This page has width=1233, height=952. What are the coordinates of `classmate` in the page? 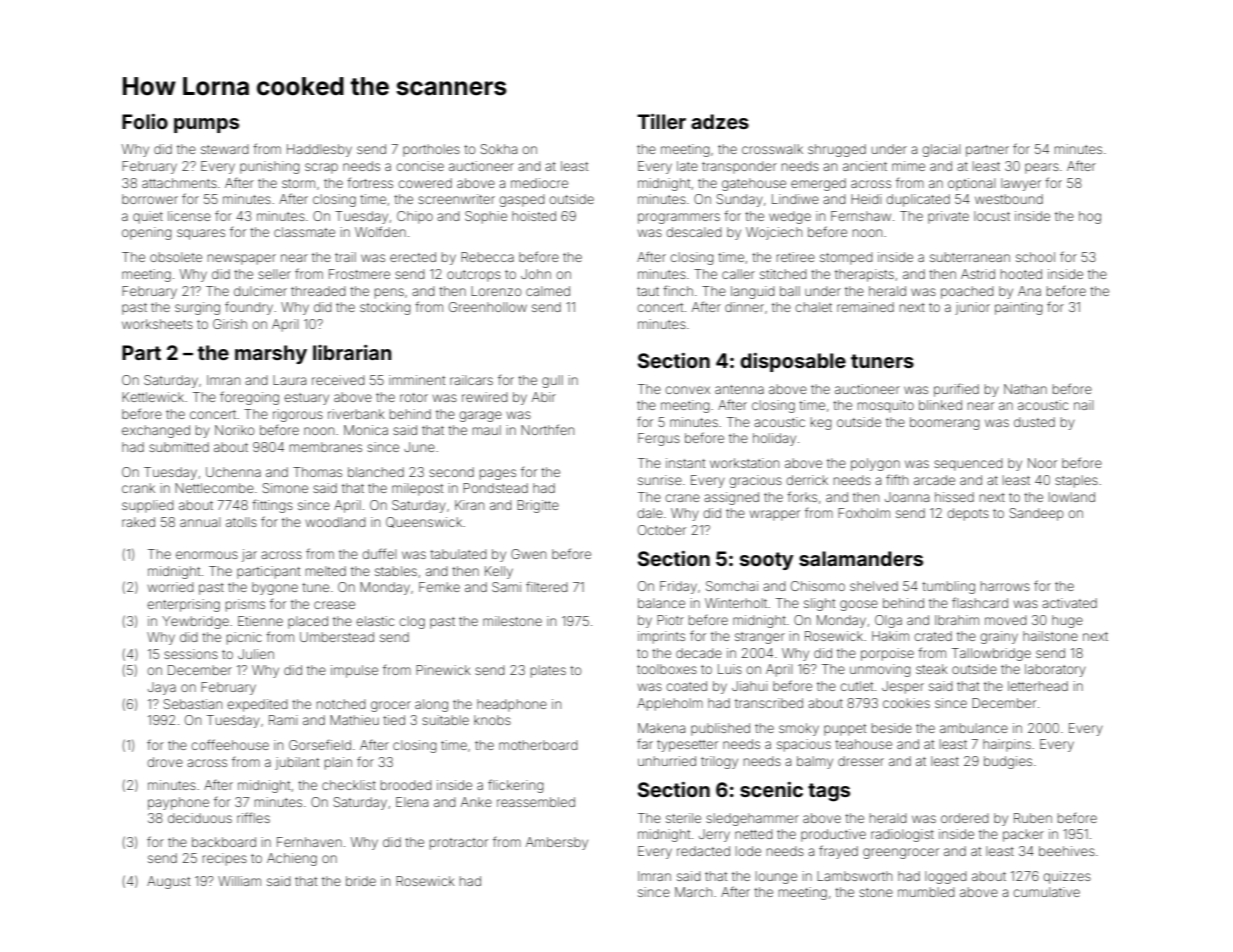 It's located at (304, 232).
